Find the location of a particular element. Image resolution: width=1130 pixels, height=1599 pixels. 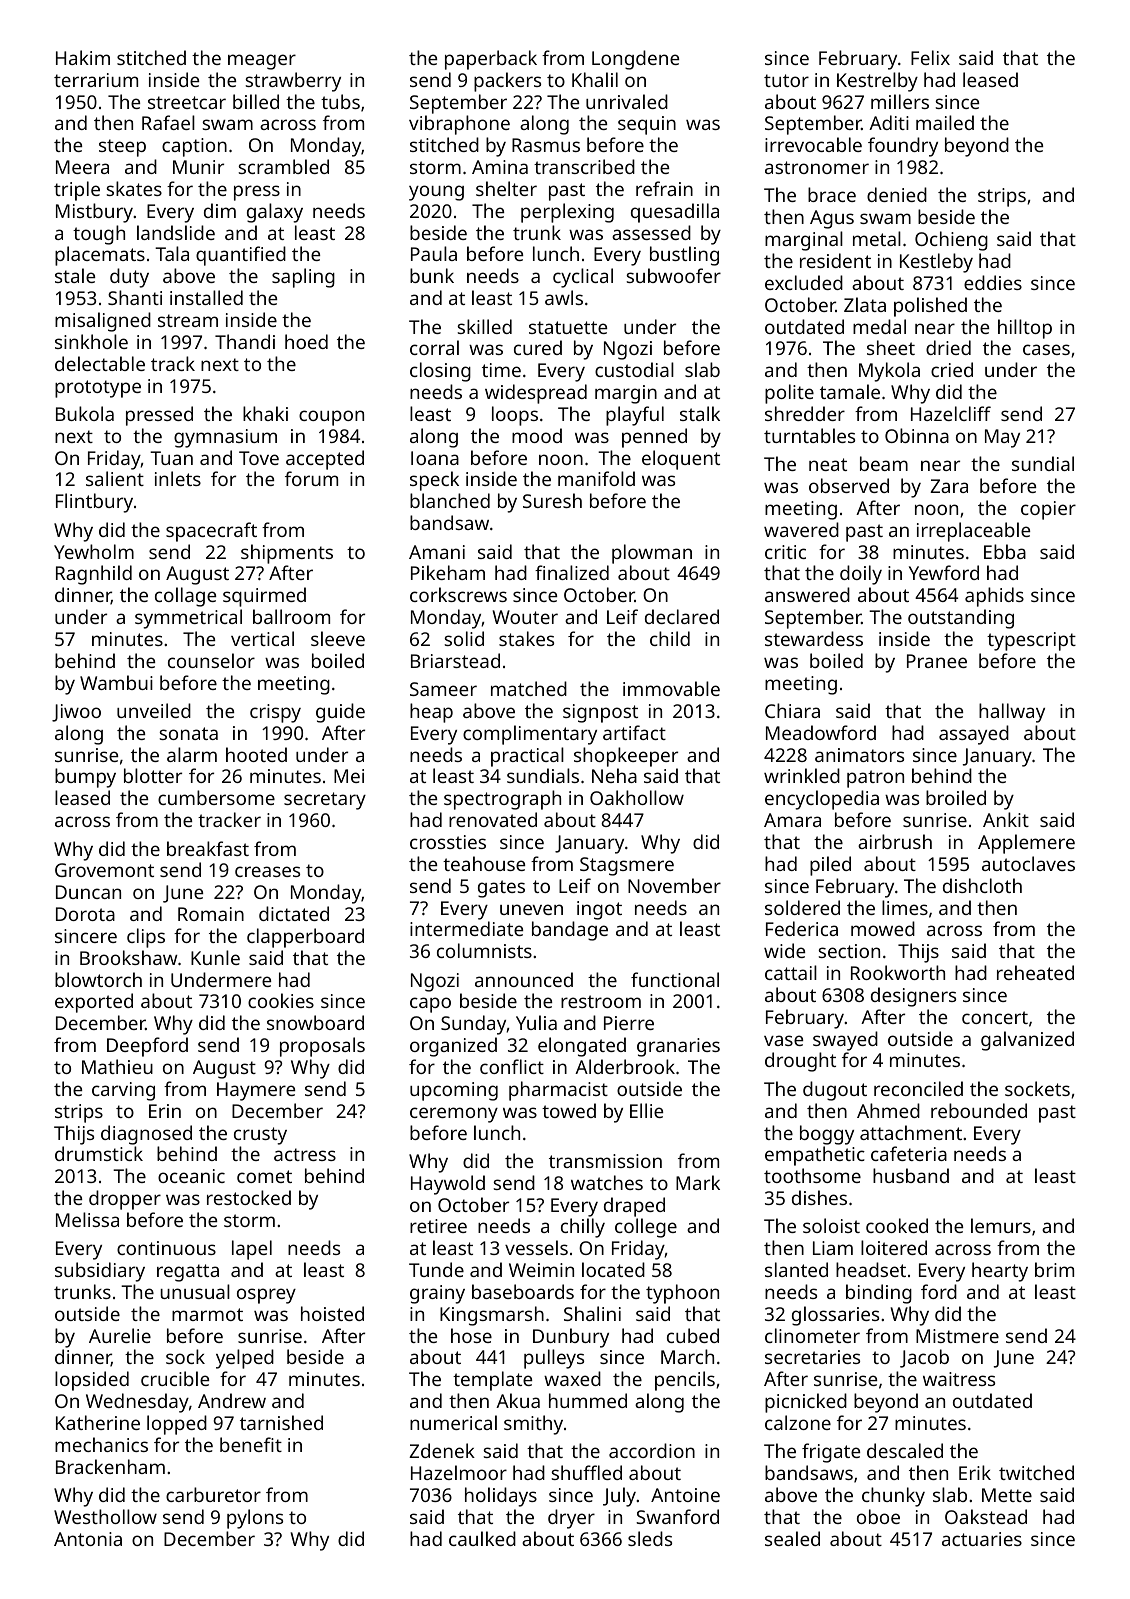

paperback is located at coordinates (491, 60).
